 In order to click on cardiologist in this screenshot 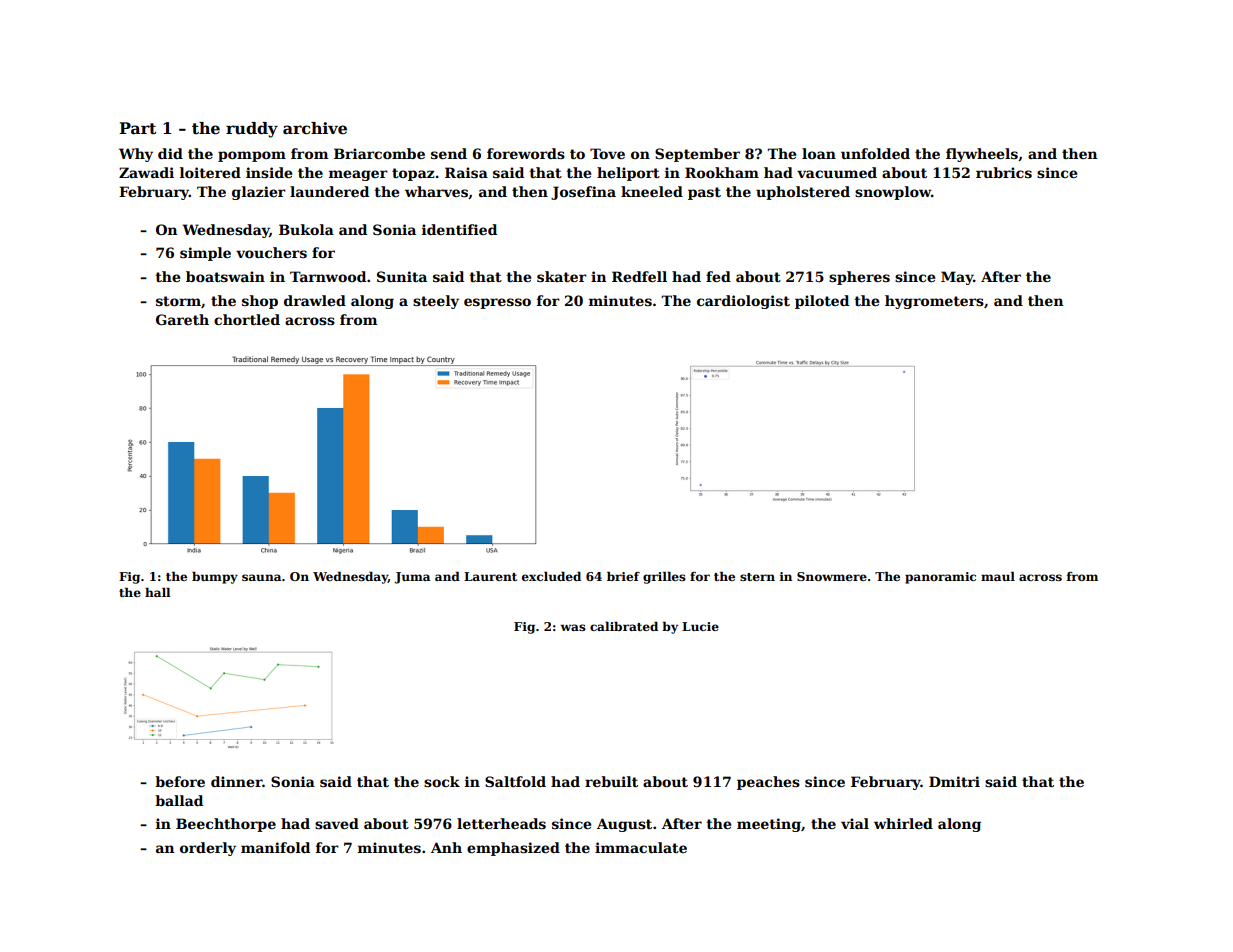, I will do `click(743, 302)`.
